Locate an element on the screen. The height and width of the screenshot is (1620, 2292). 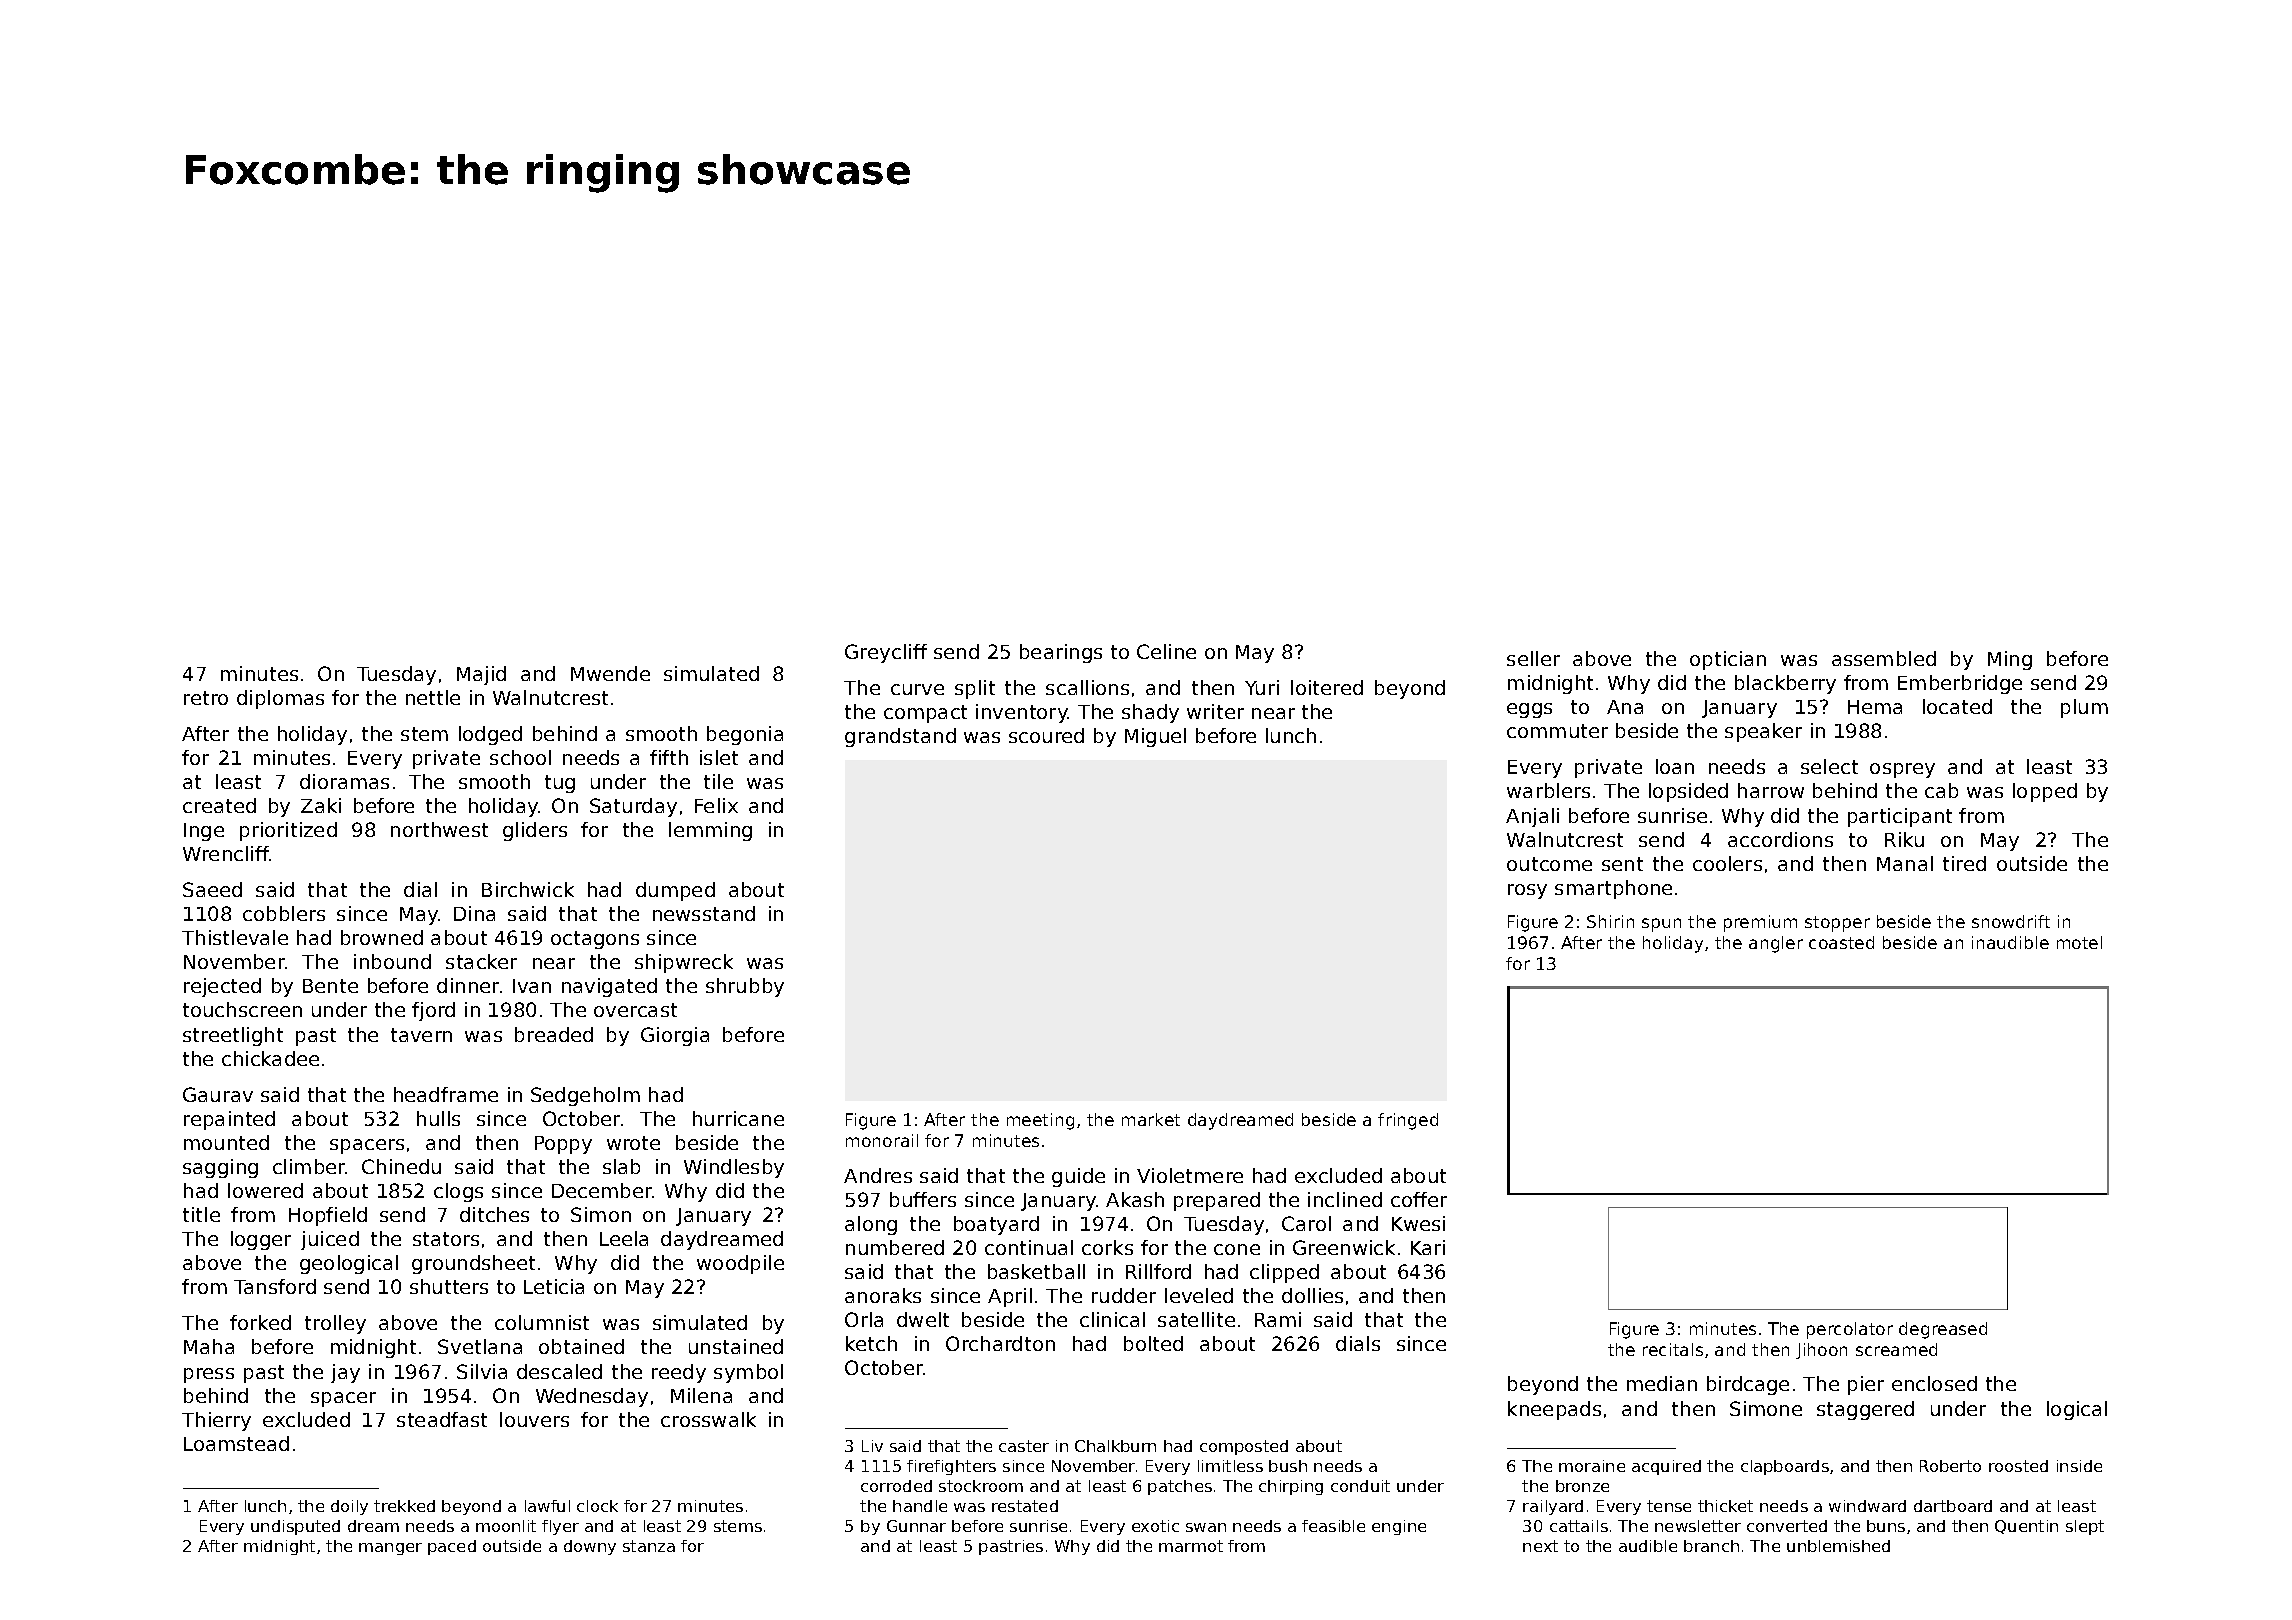
composted is located at coordinates (1244, 1447).
